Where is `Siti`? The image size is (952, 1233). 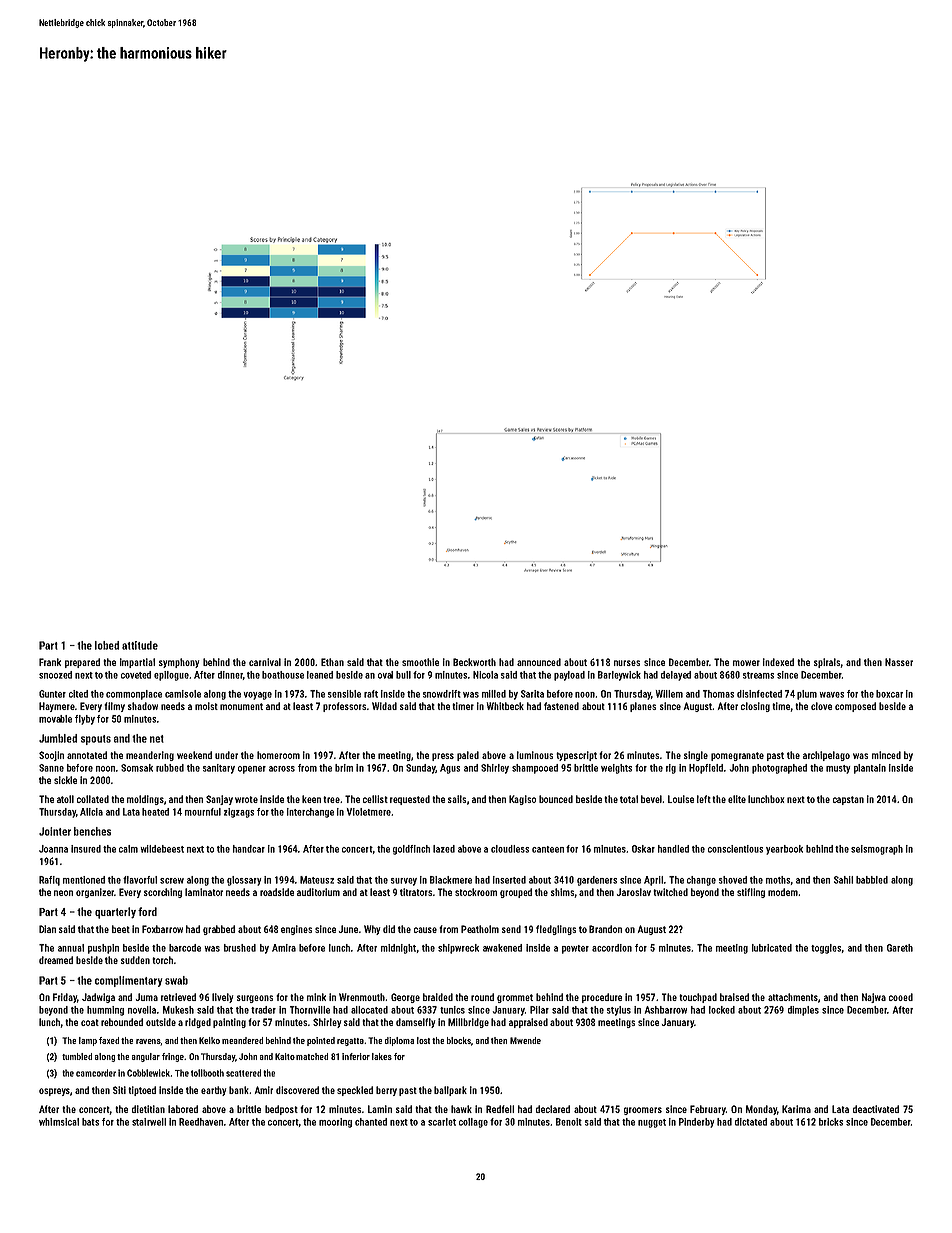
Siti is located at coordinates (119, 1090).
